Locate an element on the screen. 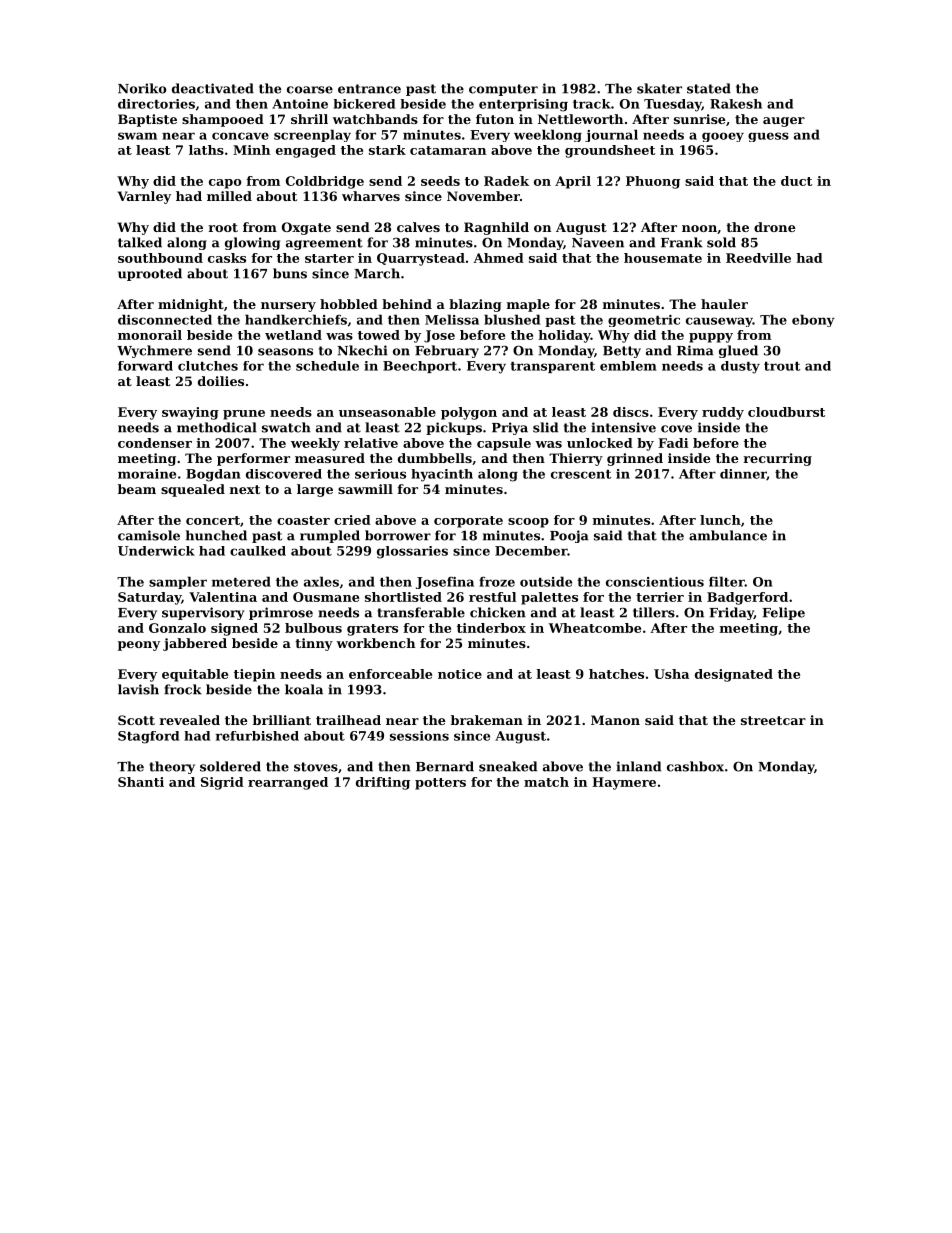  workbench is located at coordinates (376, 643).
